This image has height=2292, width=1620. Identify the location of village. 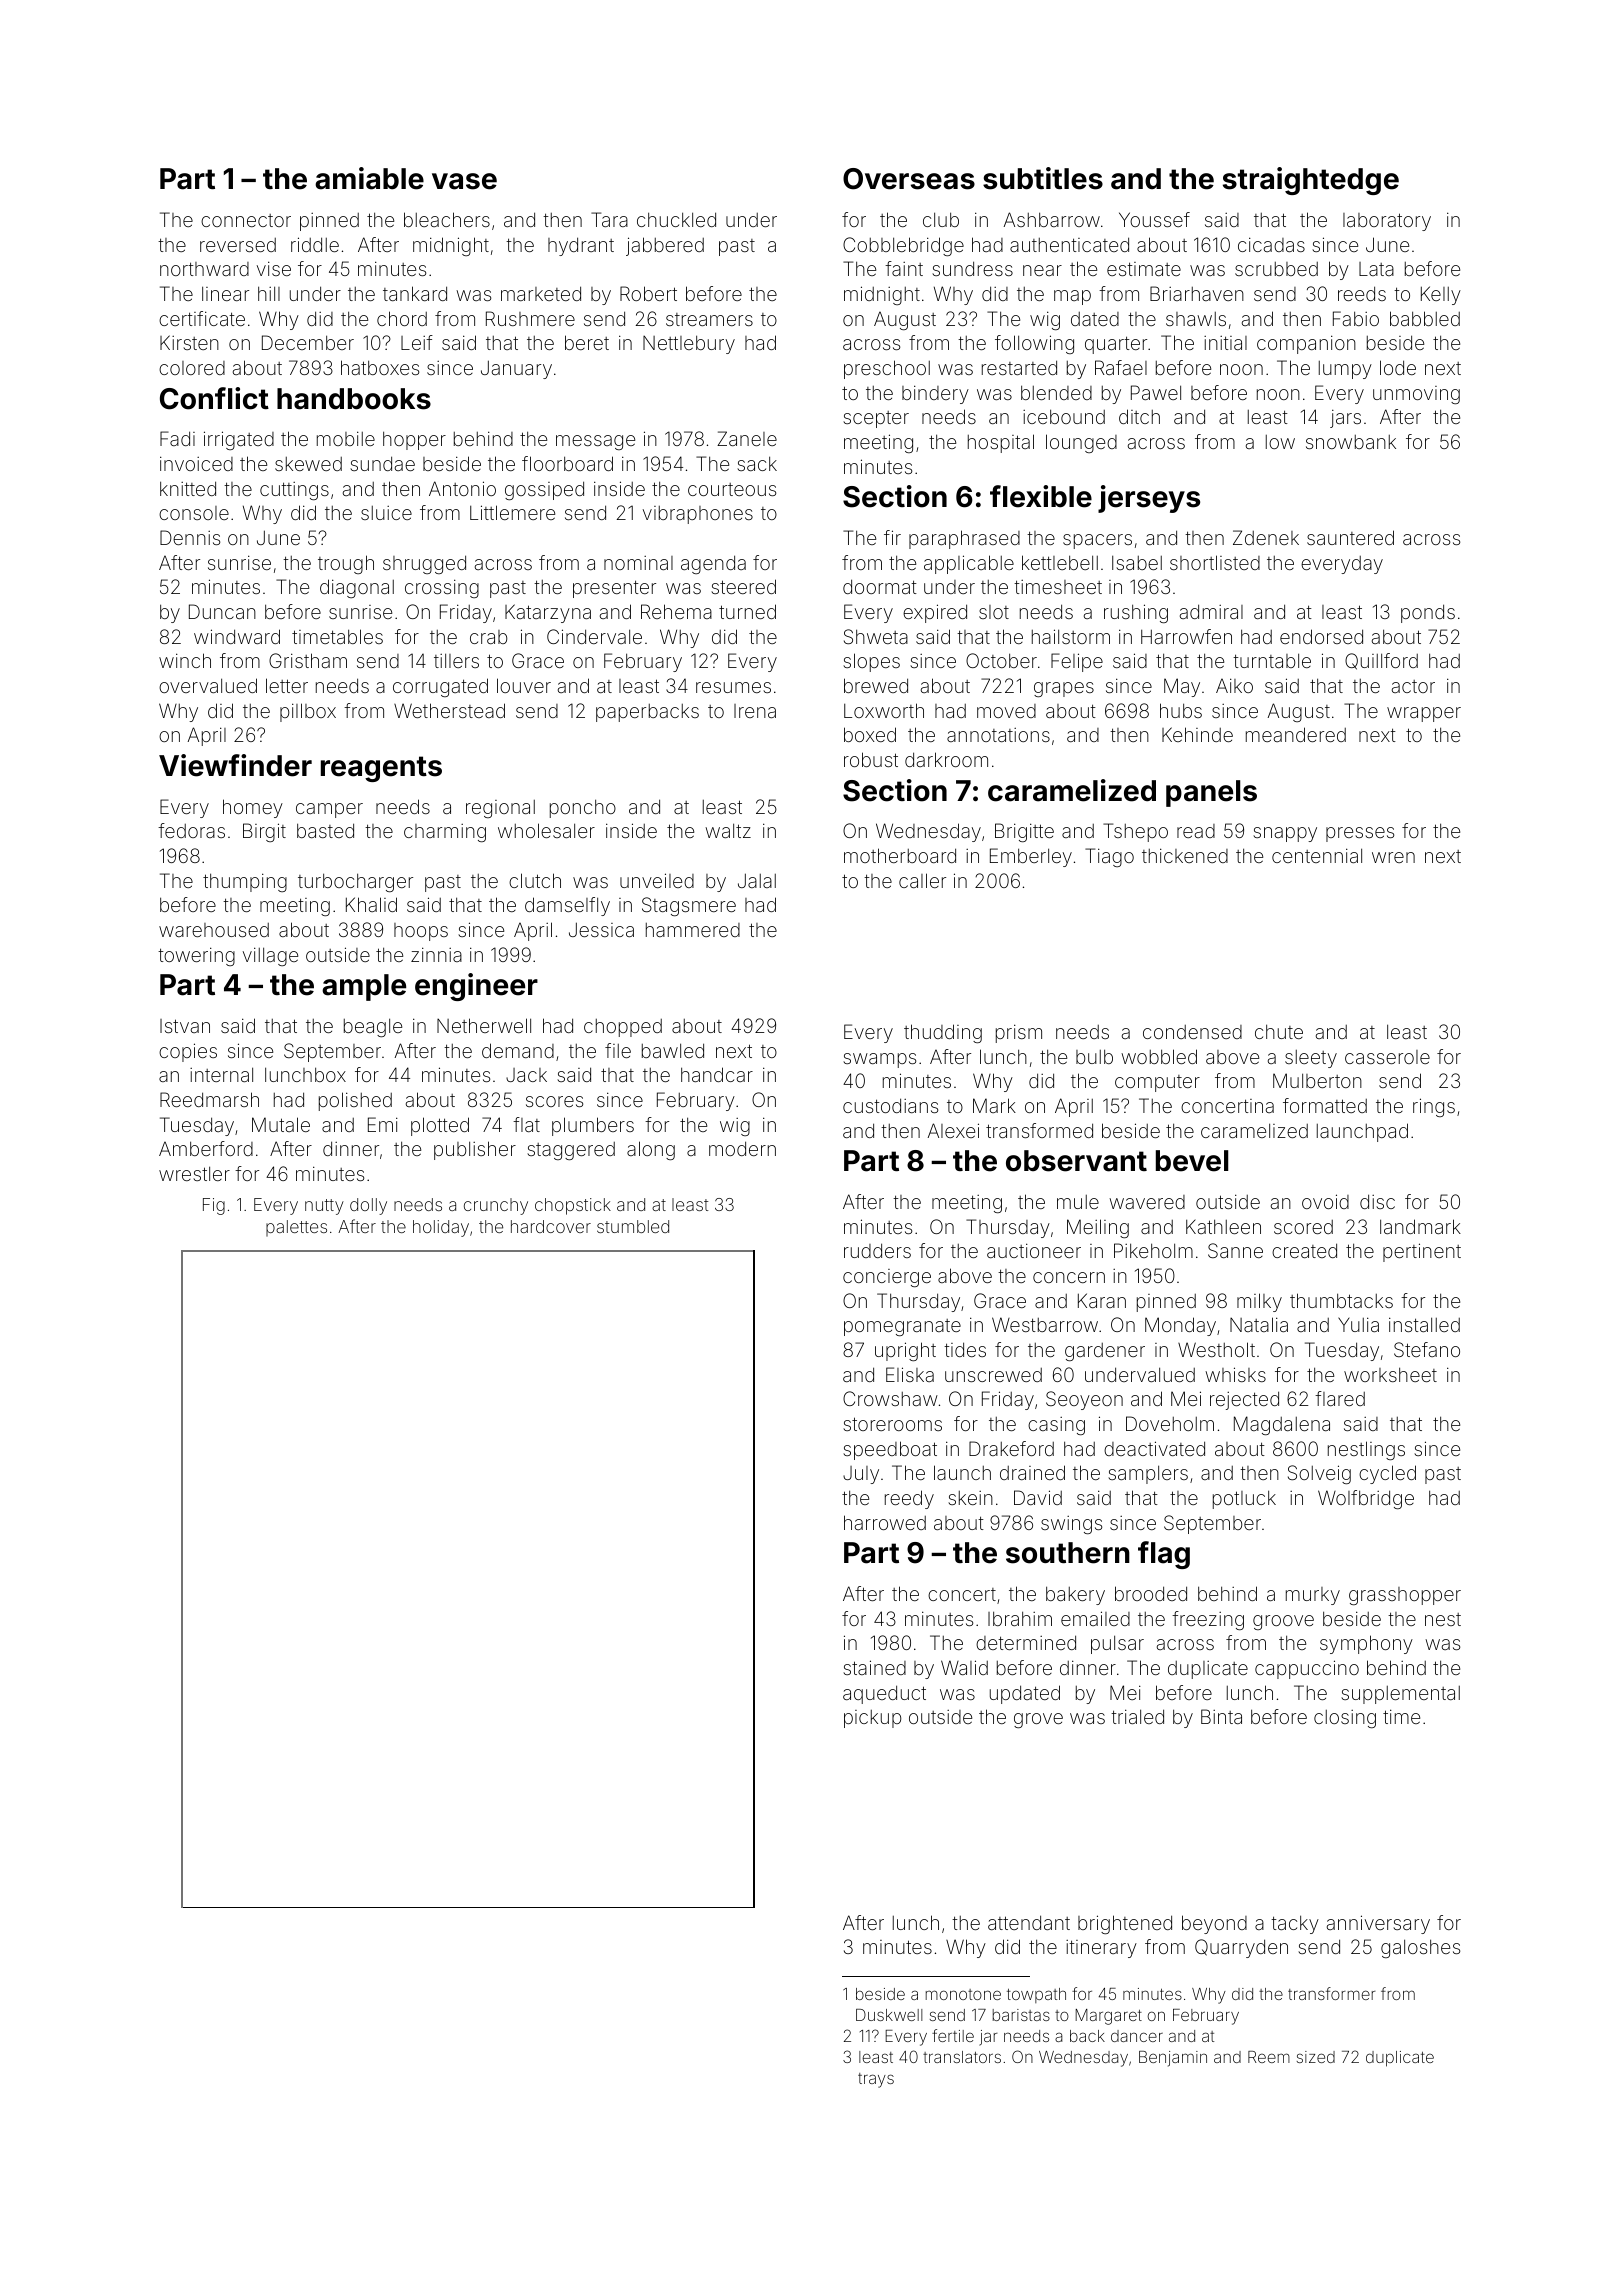
(270, 956).
